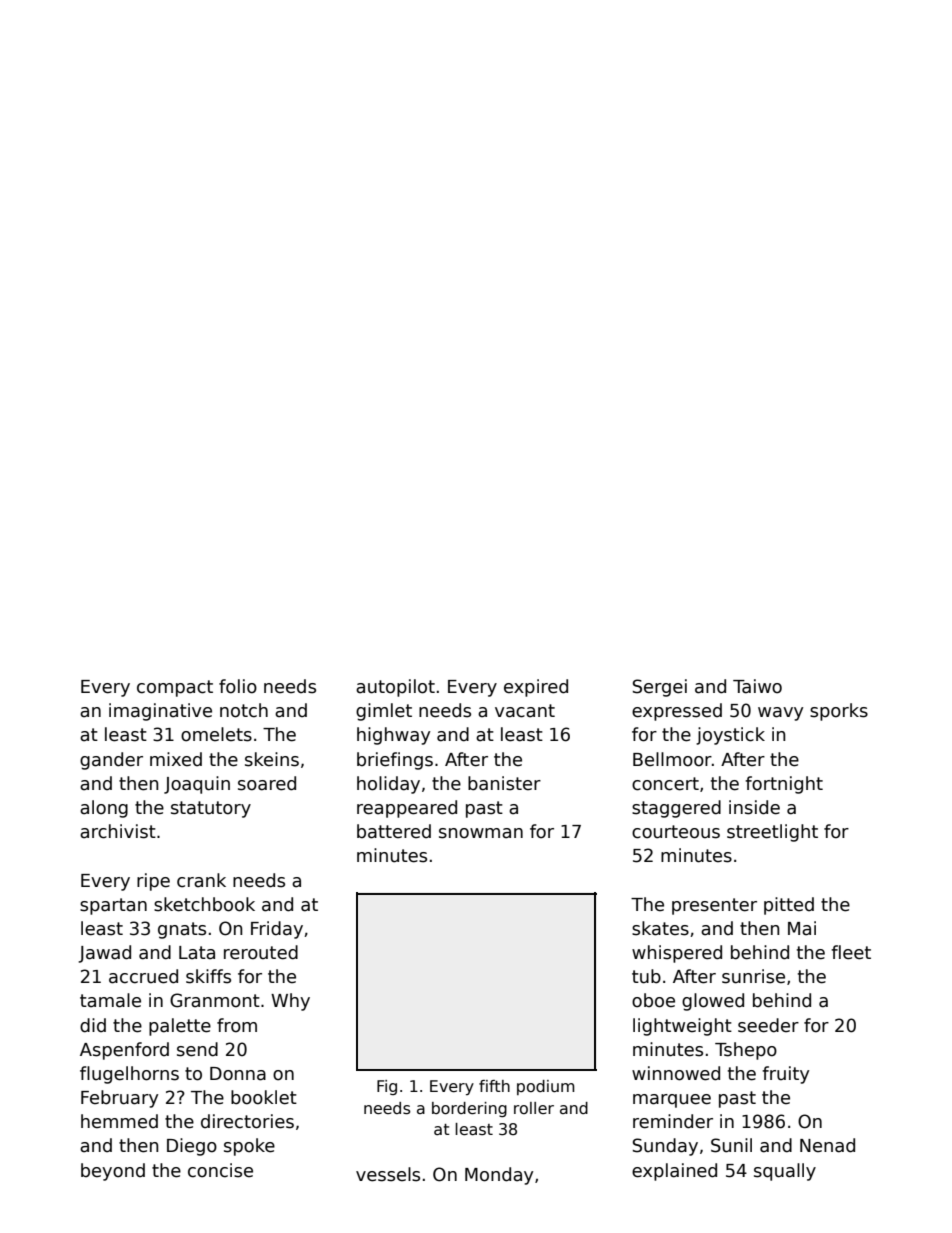 This screenshot has height=1233, width=952. Describe the element at coordinates (646, 976) in the screenshot. I see `tub` at that location.
